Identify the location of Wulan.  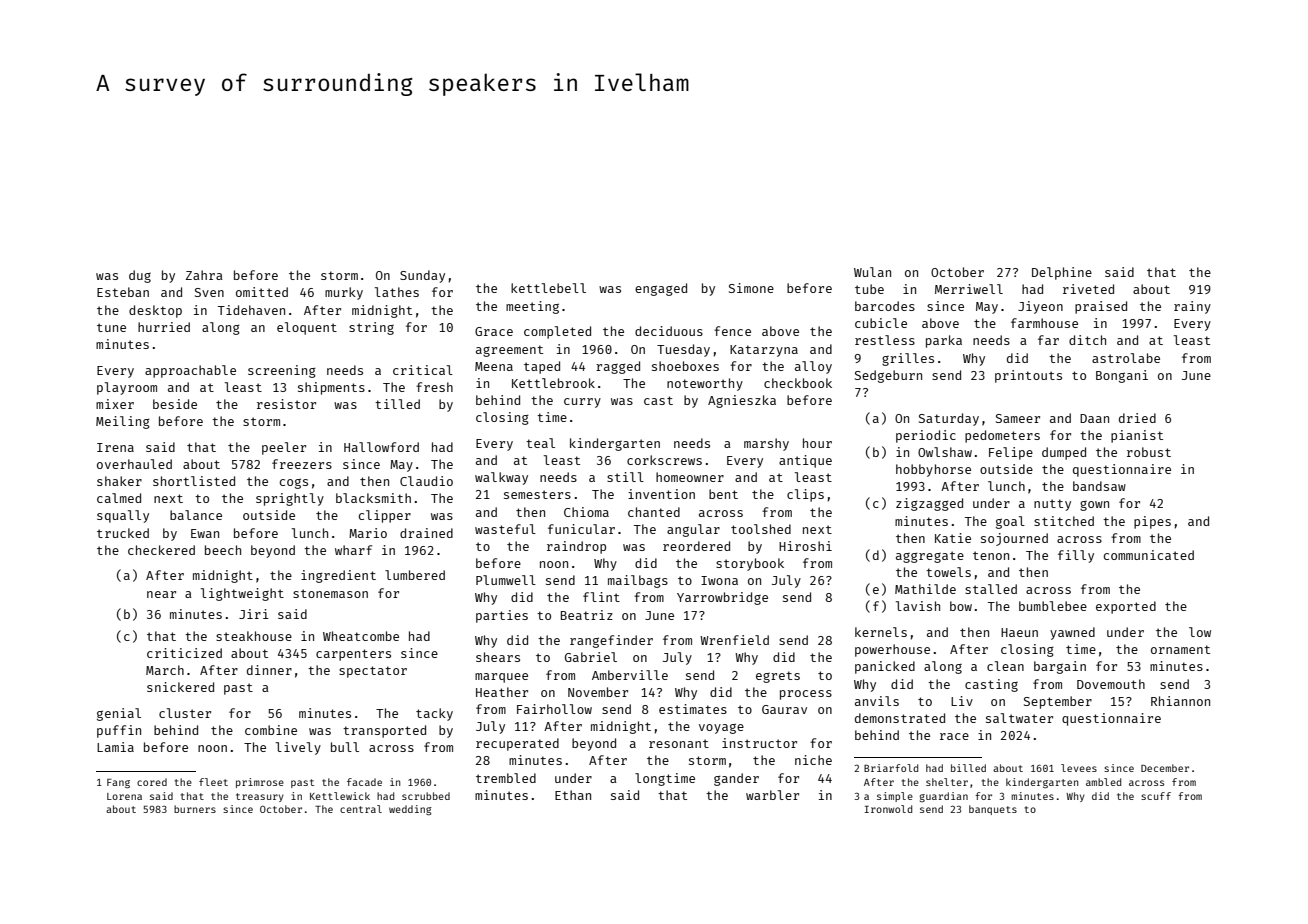
(872, 272).
